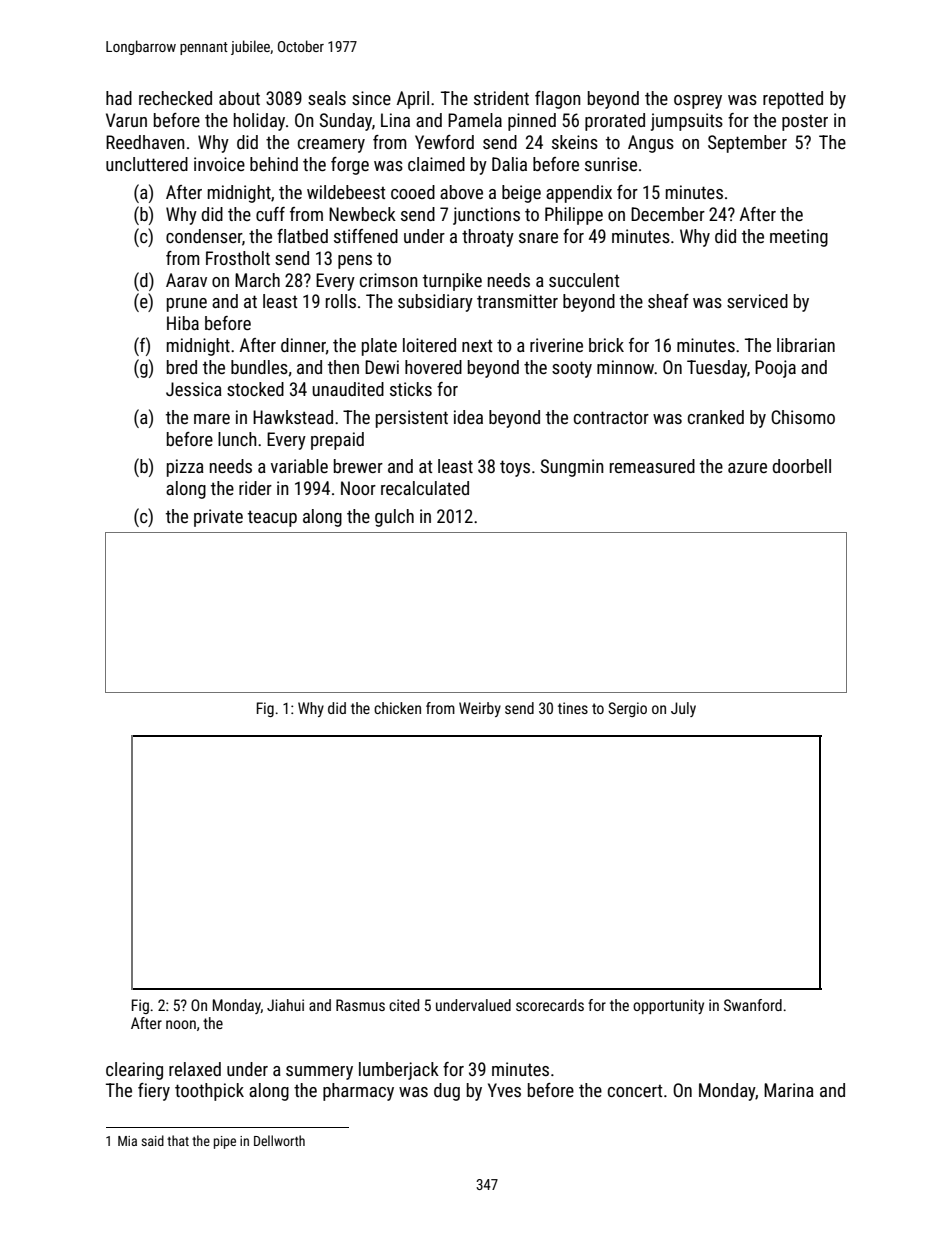 The height and width of the screenshot is (1233, 952). Describe the element at coordinates (668, 214) in the screenshot. I see `December` at that location.
